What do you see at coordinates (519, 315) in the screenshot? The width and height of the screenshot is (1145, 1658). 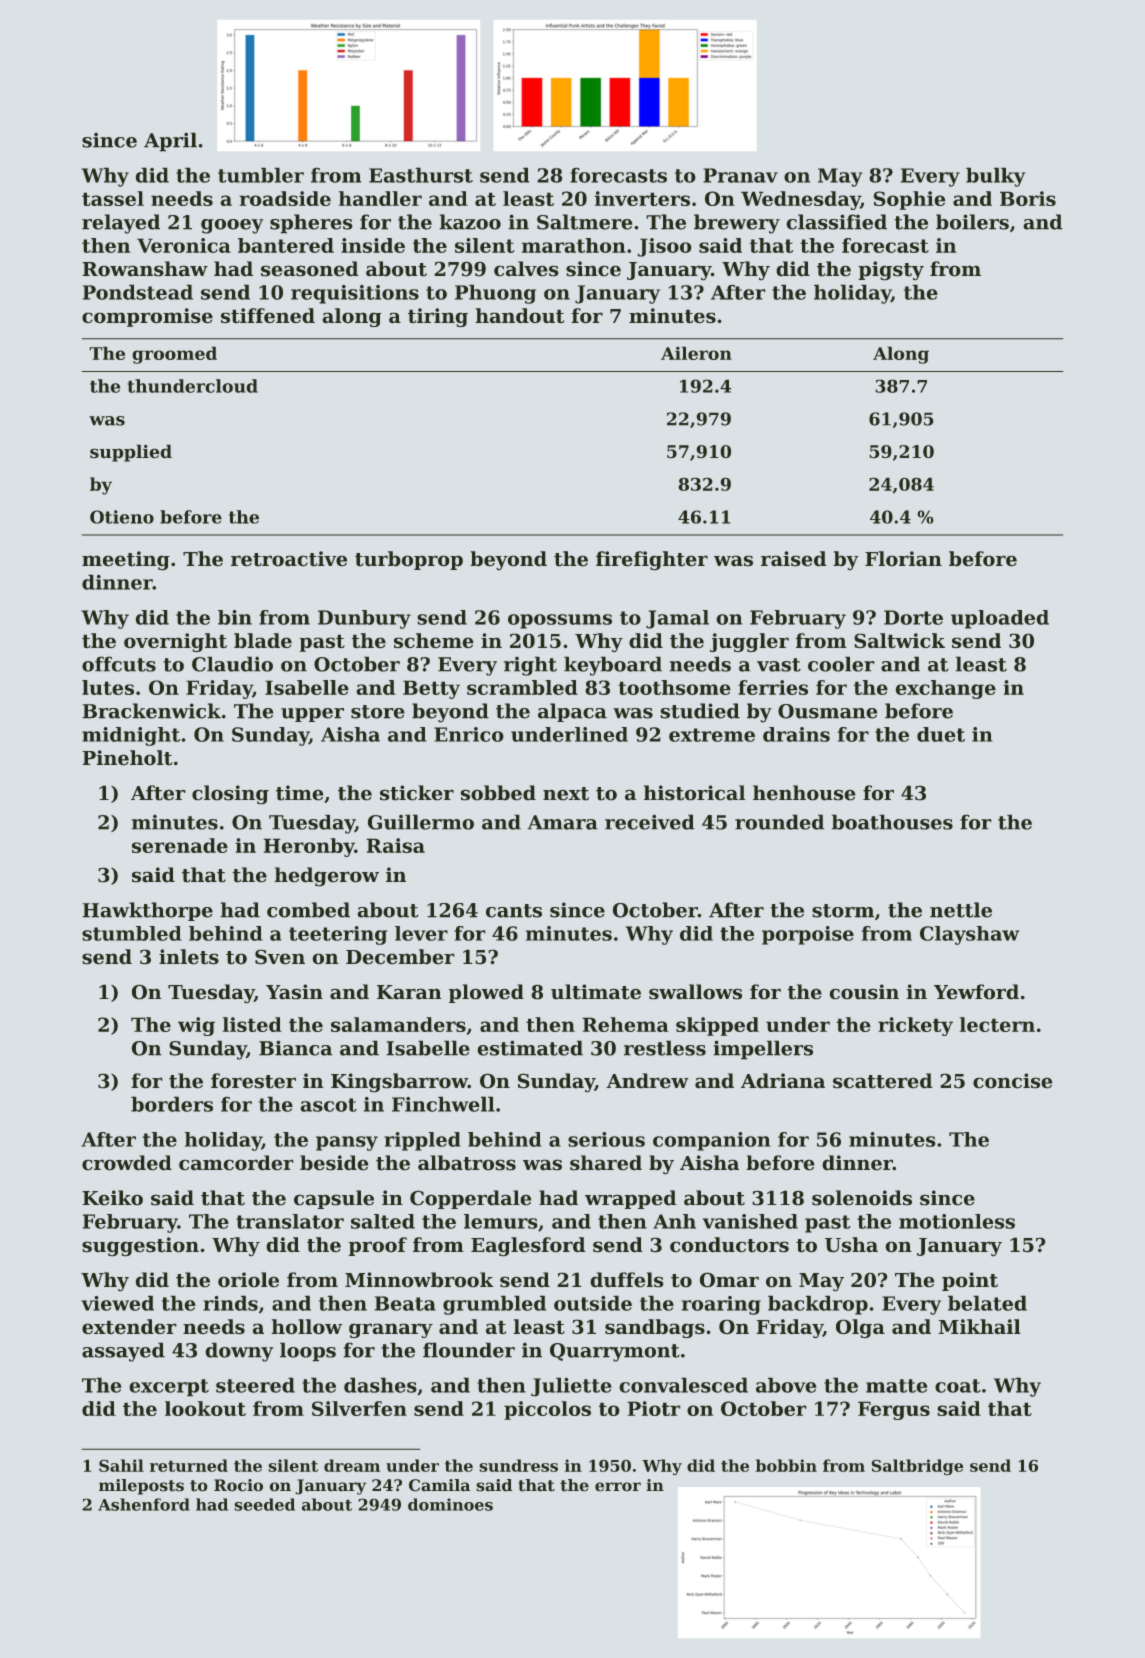 I see `handout` at bounding box center [519, 315].
